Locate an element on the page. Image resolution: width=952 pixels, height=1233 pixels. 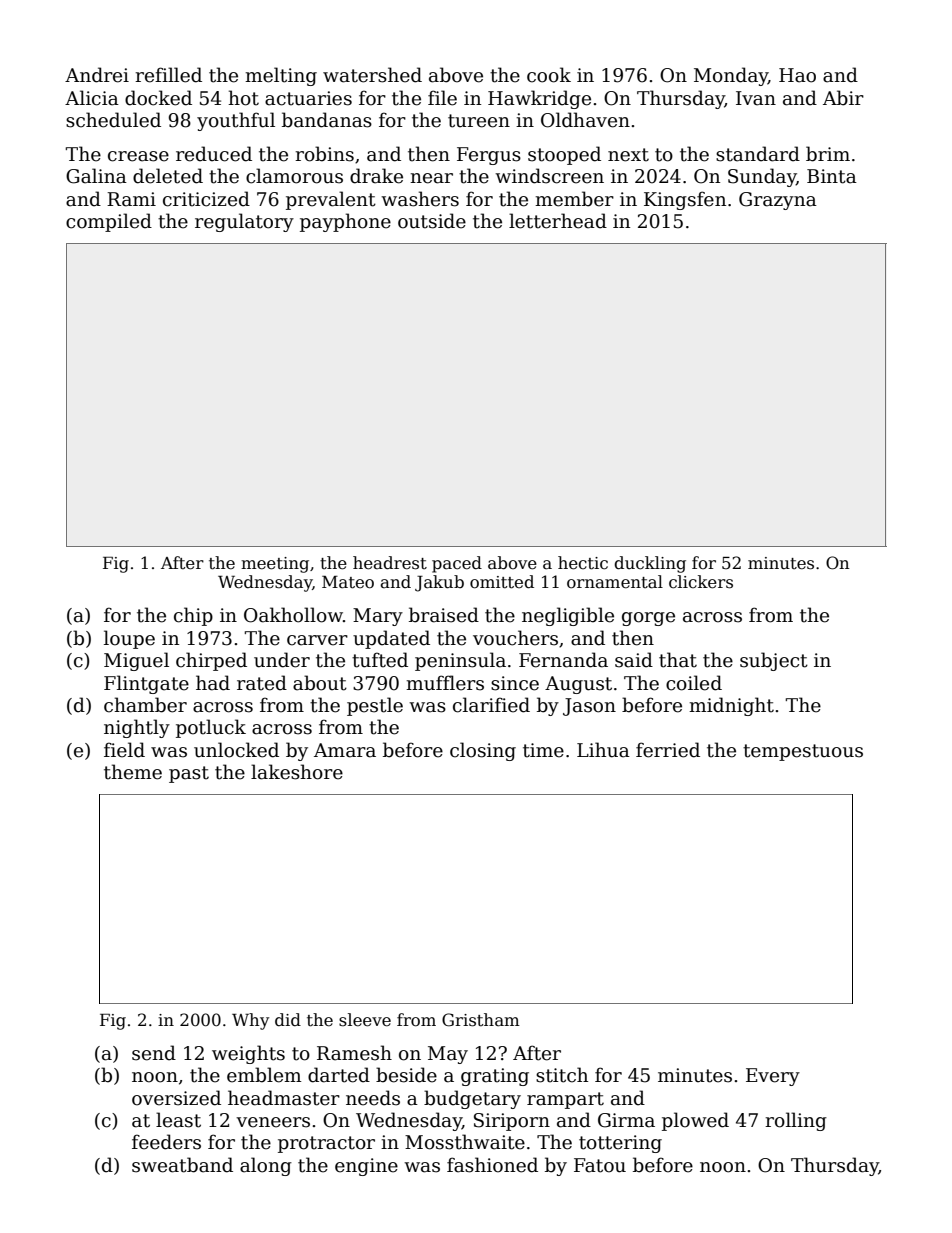
Kingsfen is located at coordinates (685, 200).
